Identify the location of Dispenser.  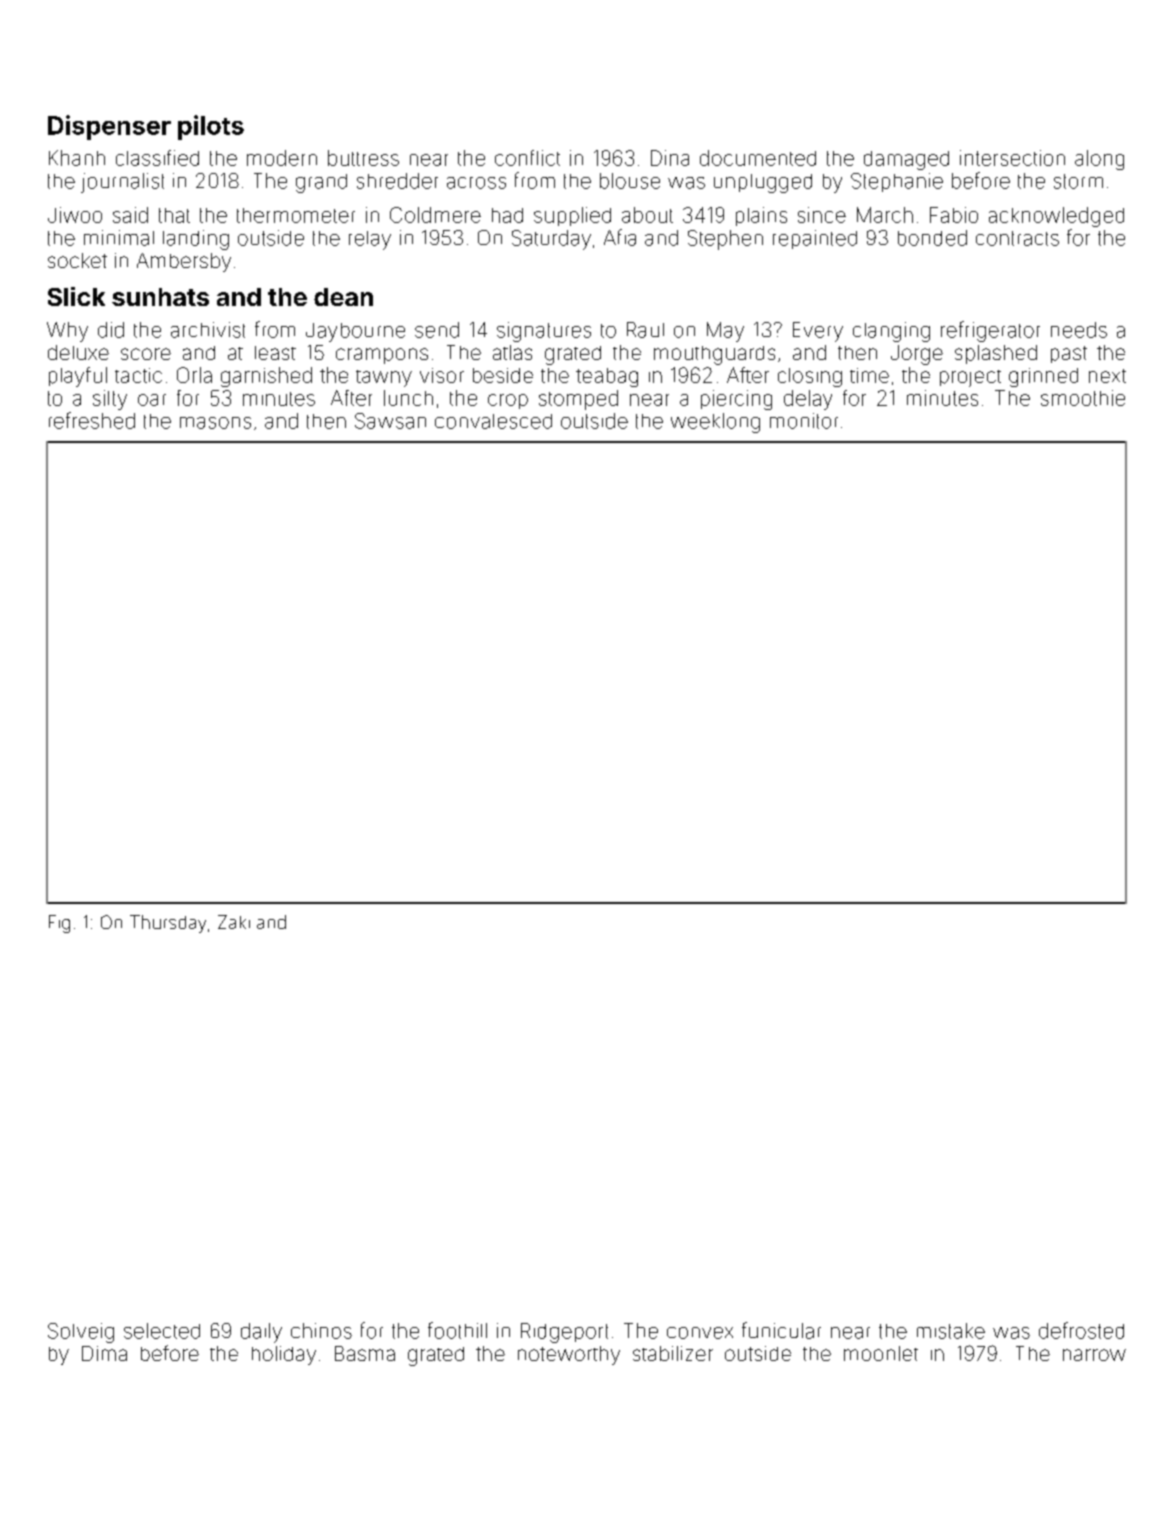
(109, 127).
